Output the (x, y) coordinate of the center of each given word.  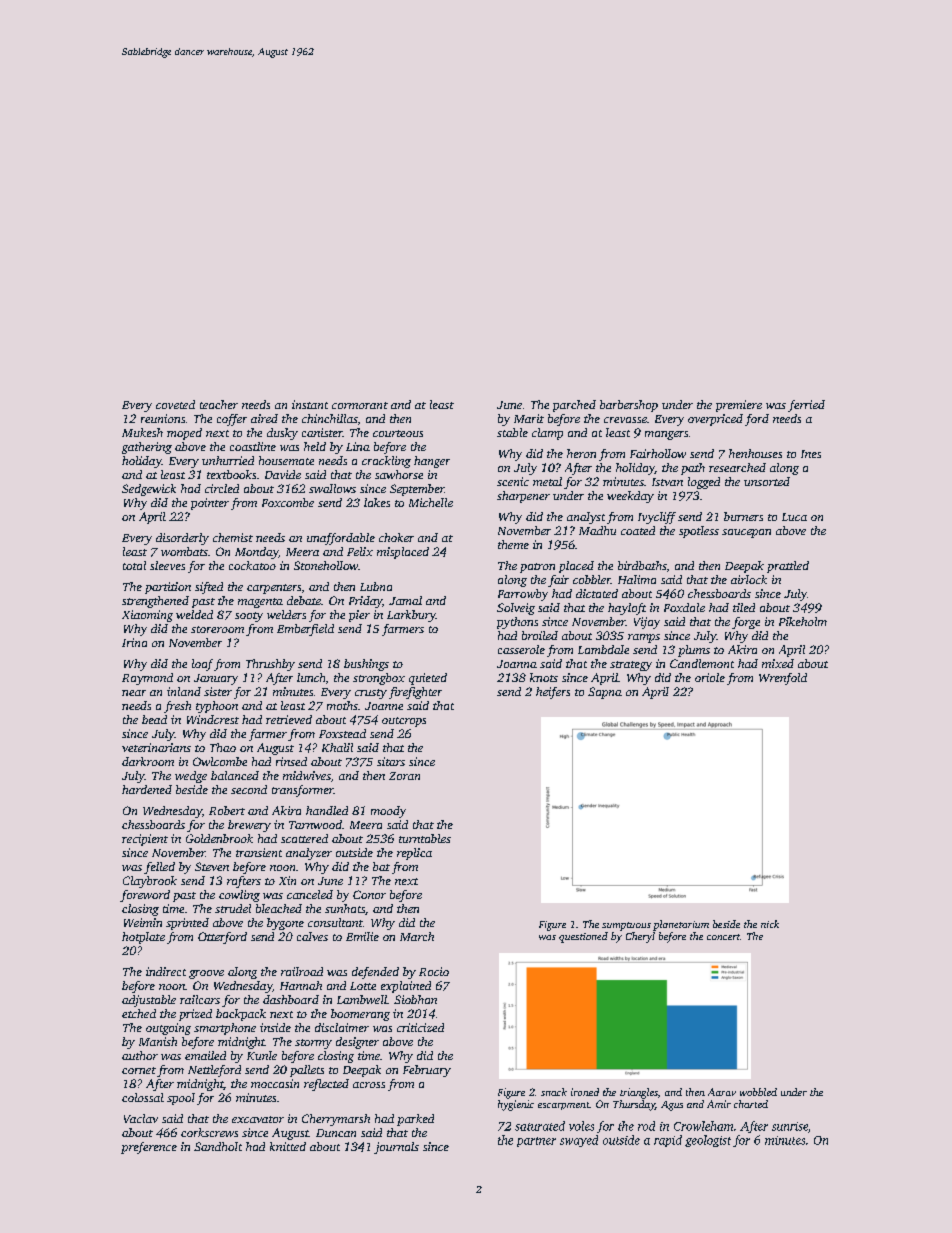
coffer (232, 420)
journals (396, 1148)
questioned (583, 937)
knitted (288, 1146)
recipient (145, 840)
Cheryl (640, 937)
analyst (586, 518)
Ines (811, 454)
